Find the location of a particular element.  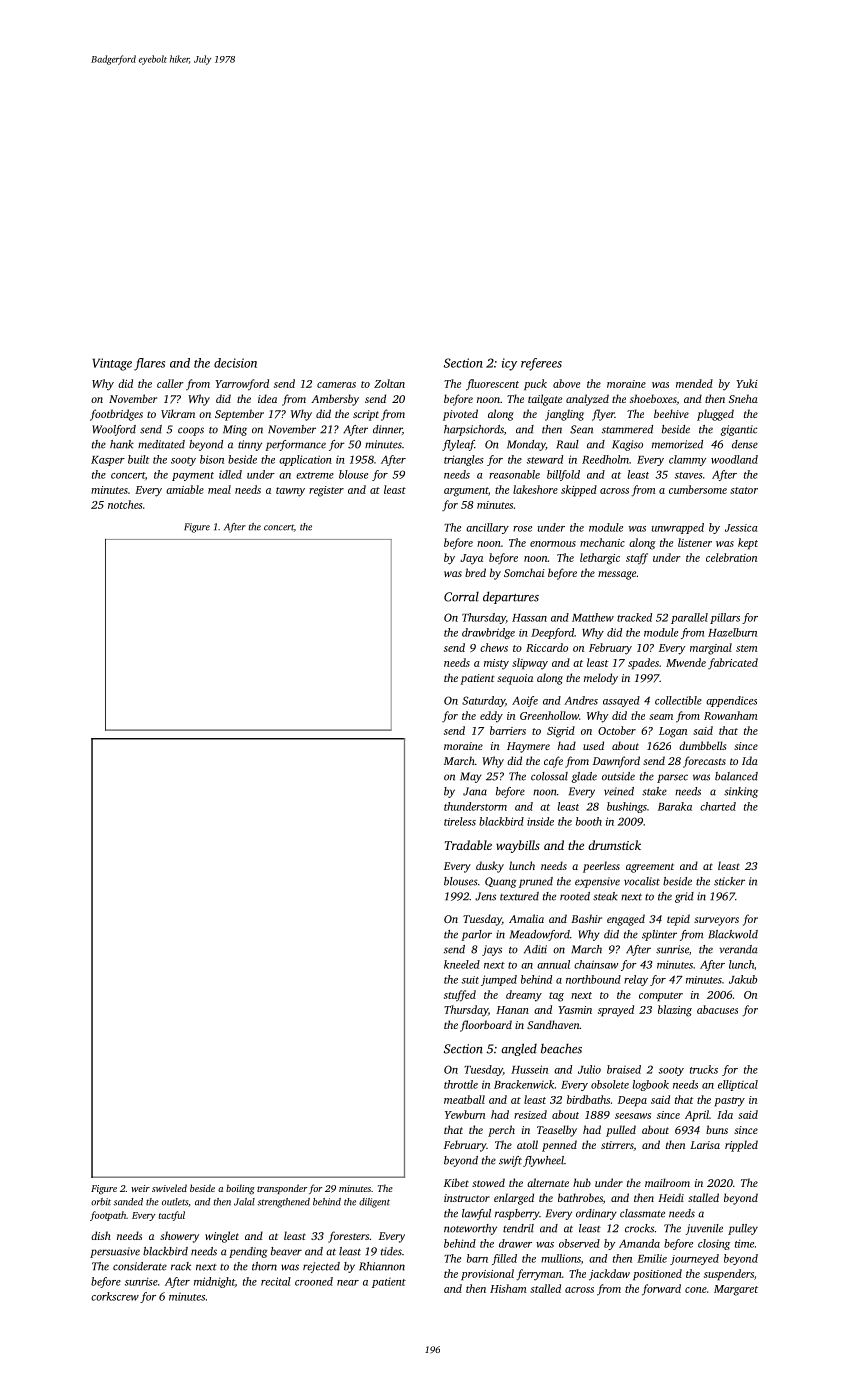

hub is located at coordinates (582, 1182).
